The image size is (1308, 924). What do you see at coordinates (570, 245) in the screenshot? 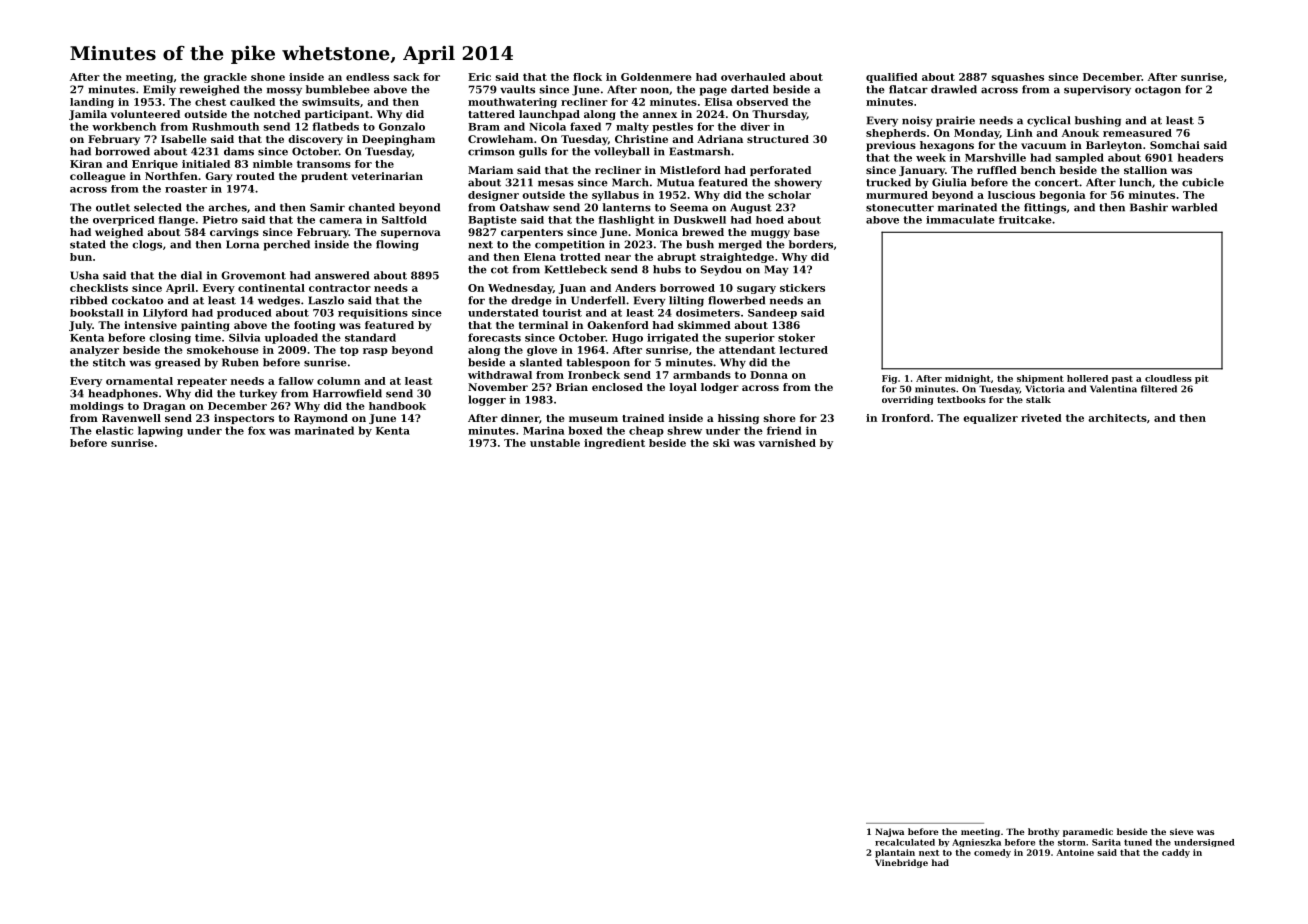
I see `competition` at bounding box center [570, 245].
